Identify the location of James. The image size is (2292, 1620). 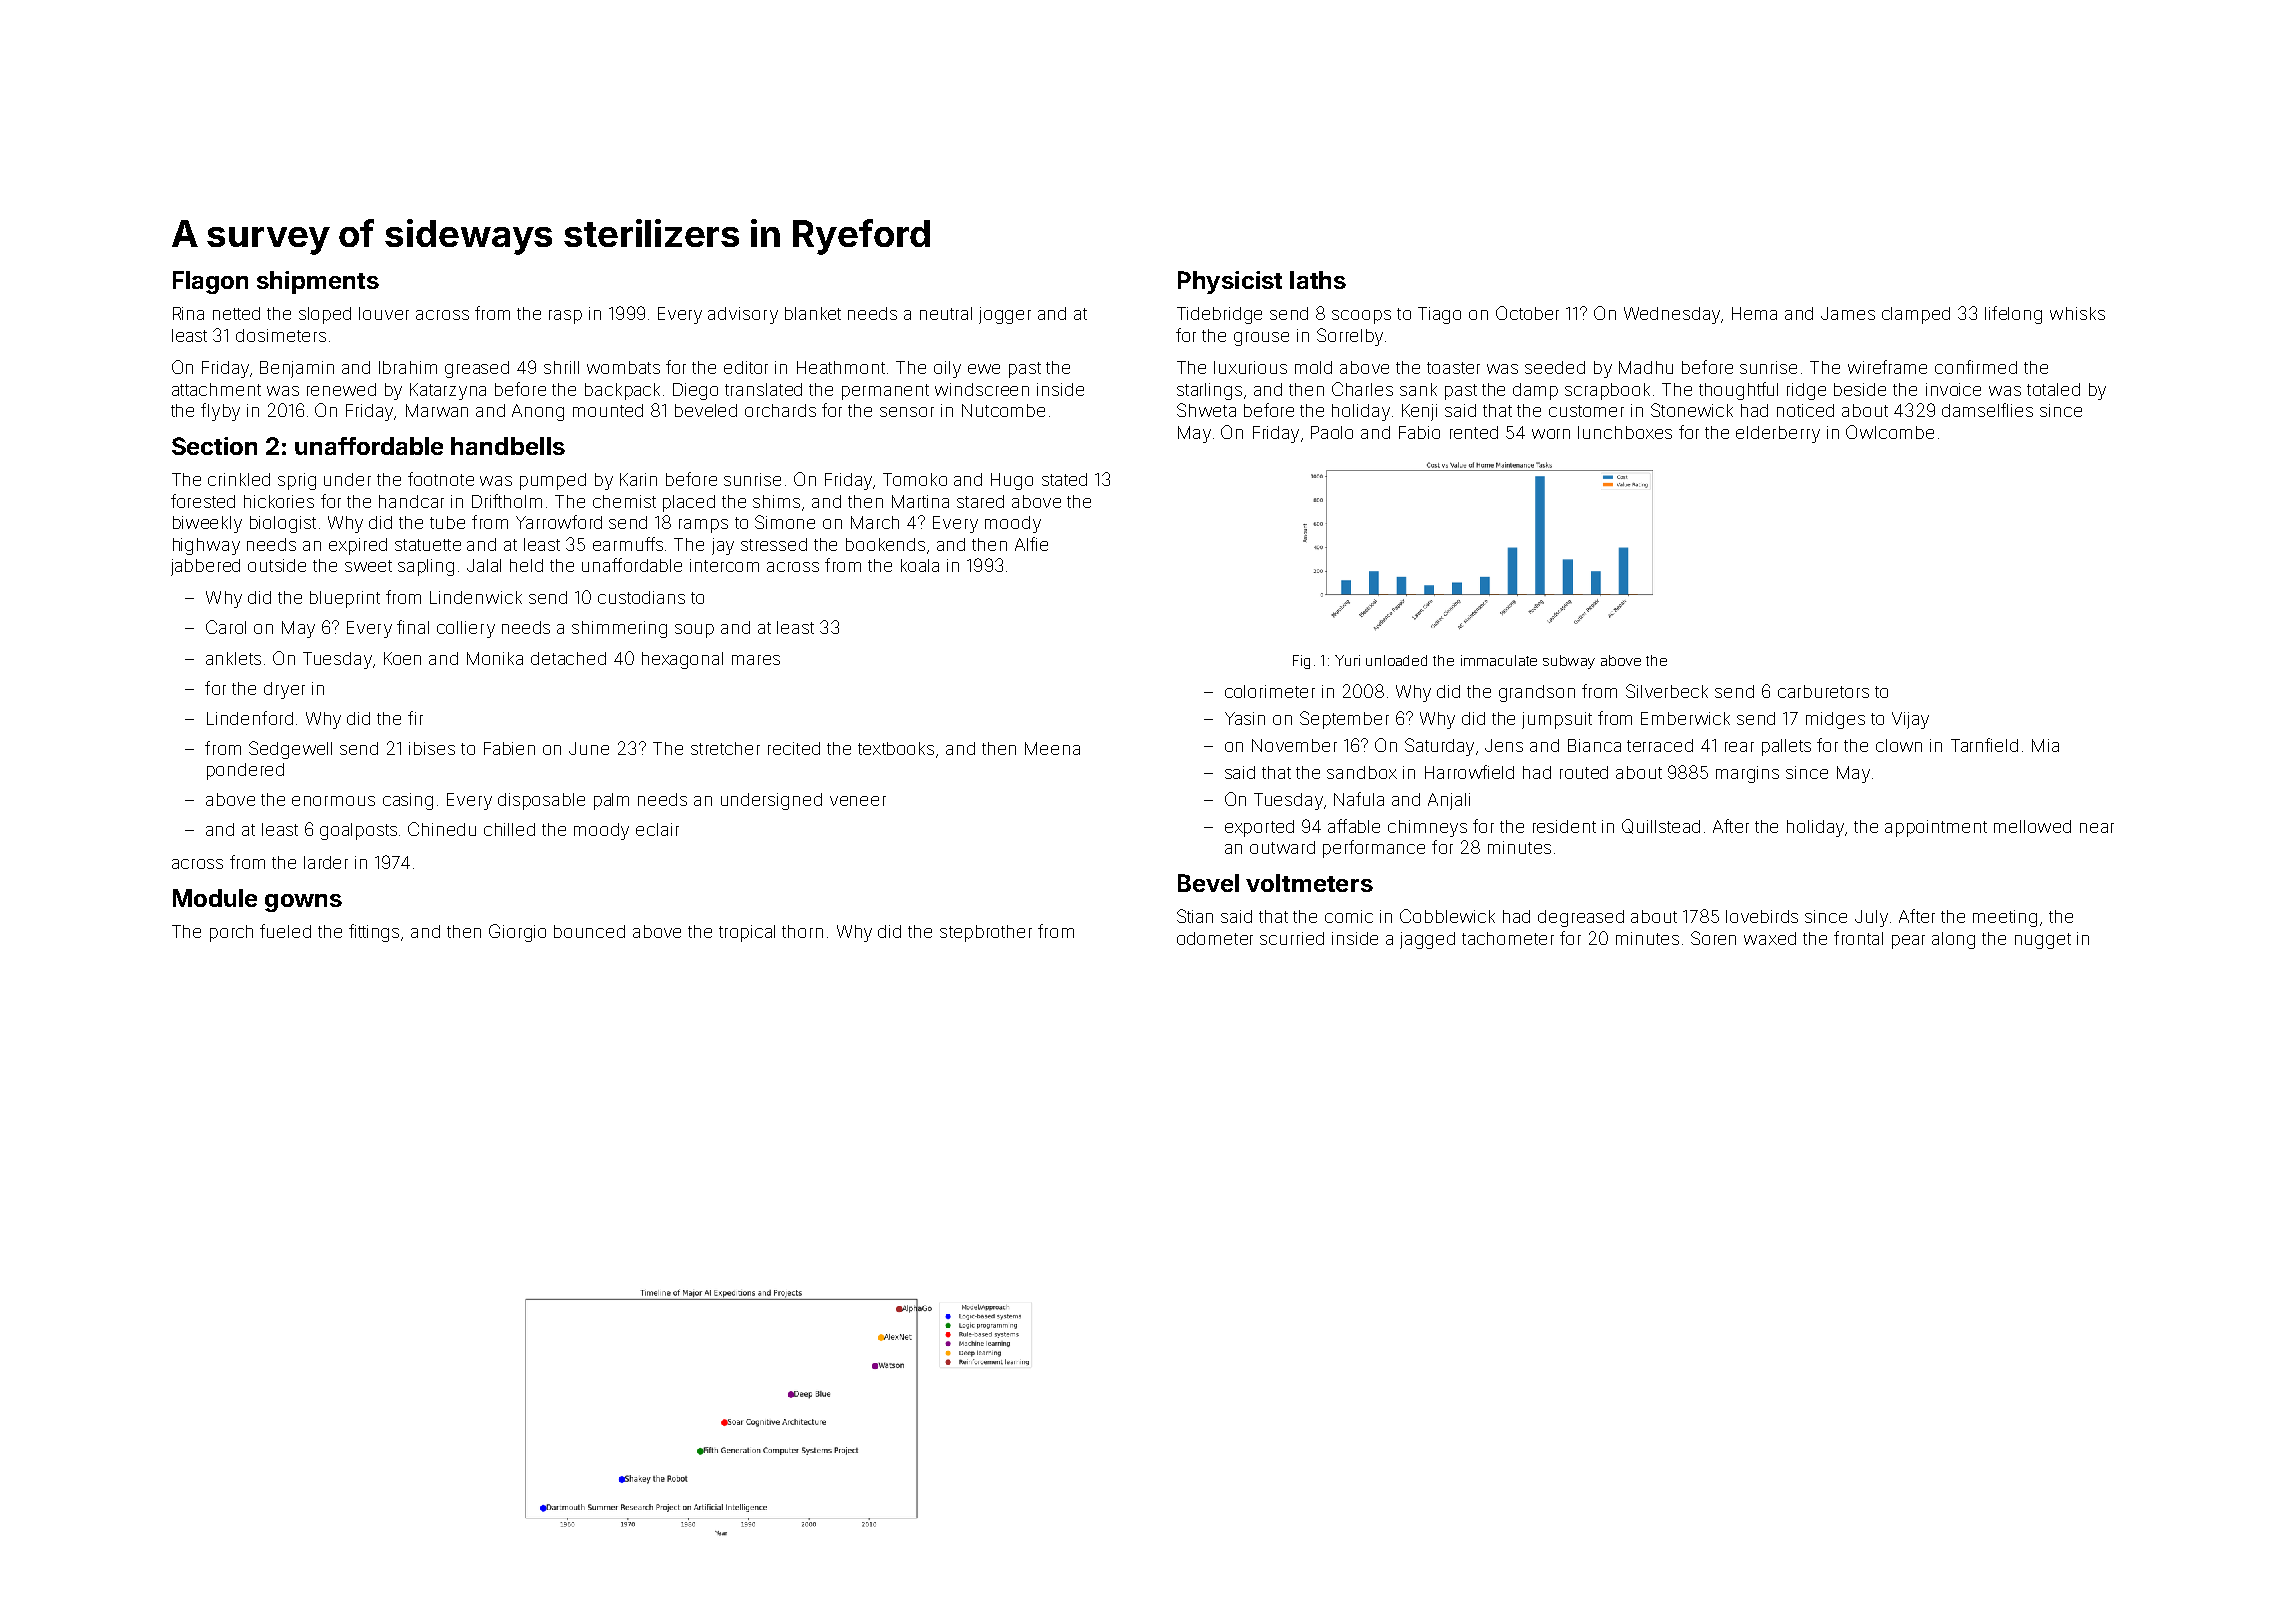
(1848, 313).
